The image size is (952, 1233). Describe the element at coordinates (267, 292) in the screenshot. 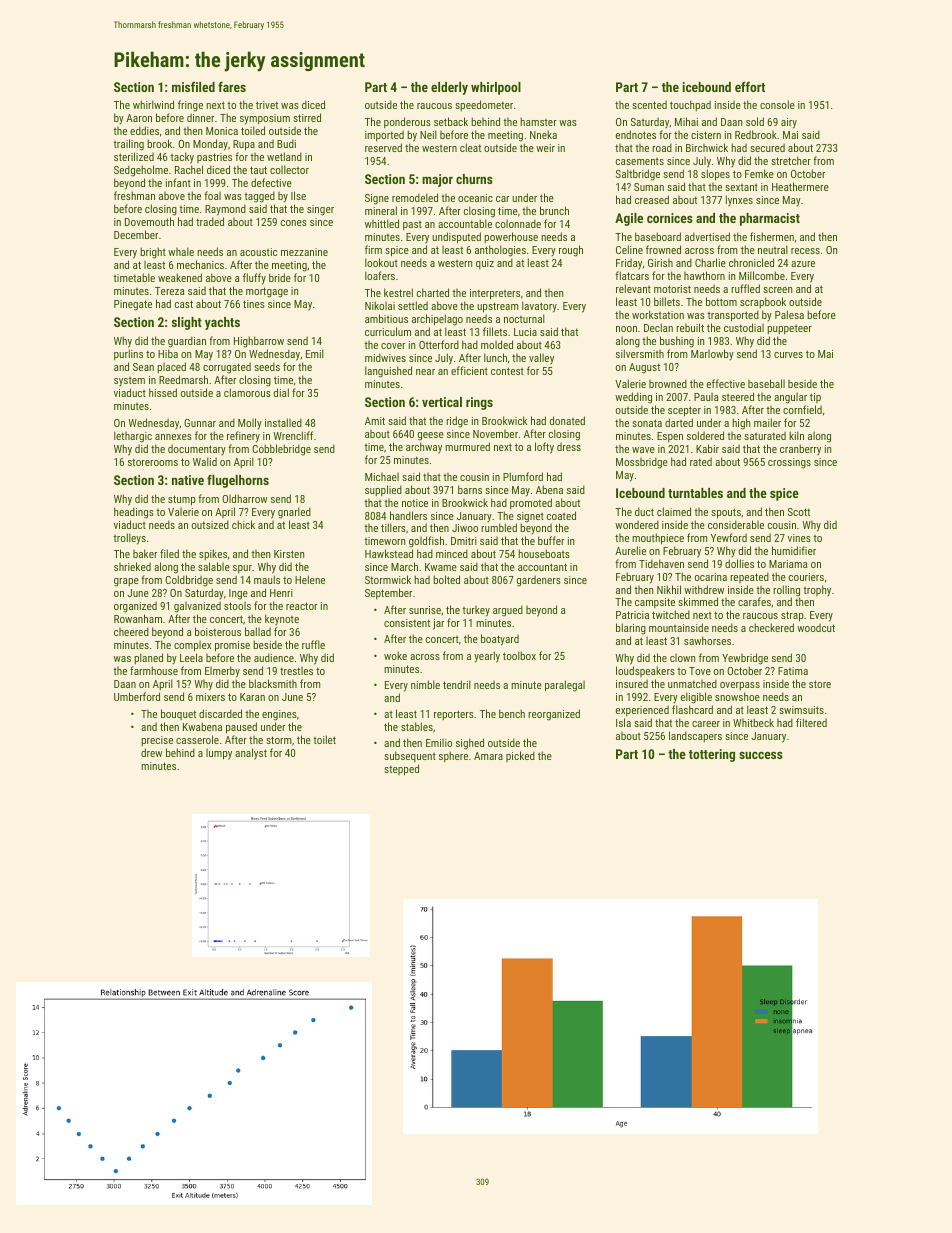

I see `mortgage` at that location.
